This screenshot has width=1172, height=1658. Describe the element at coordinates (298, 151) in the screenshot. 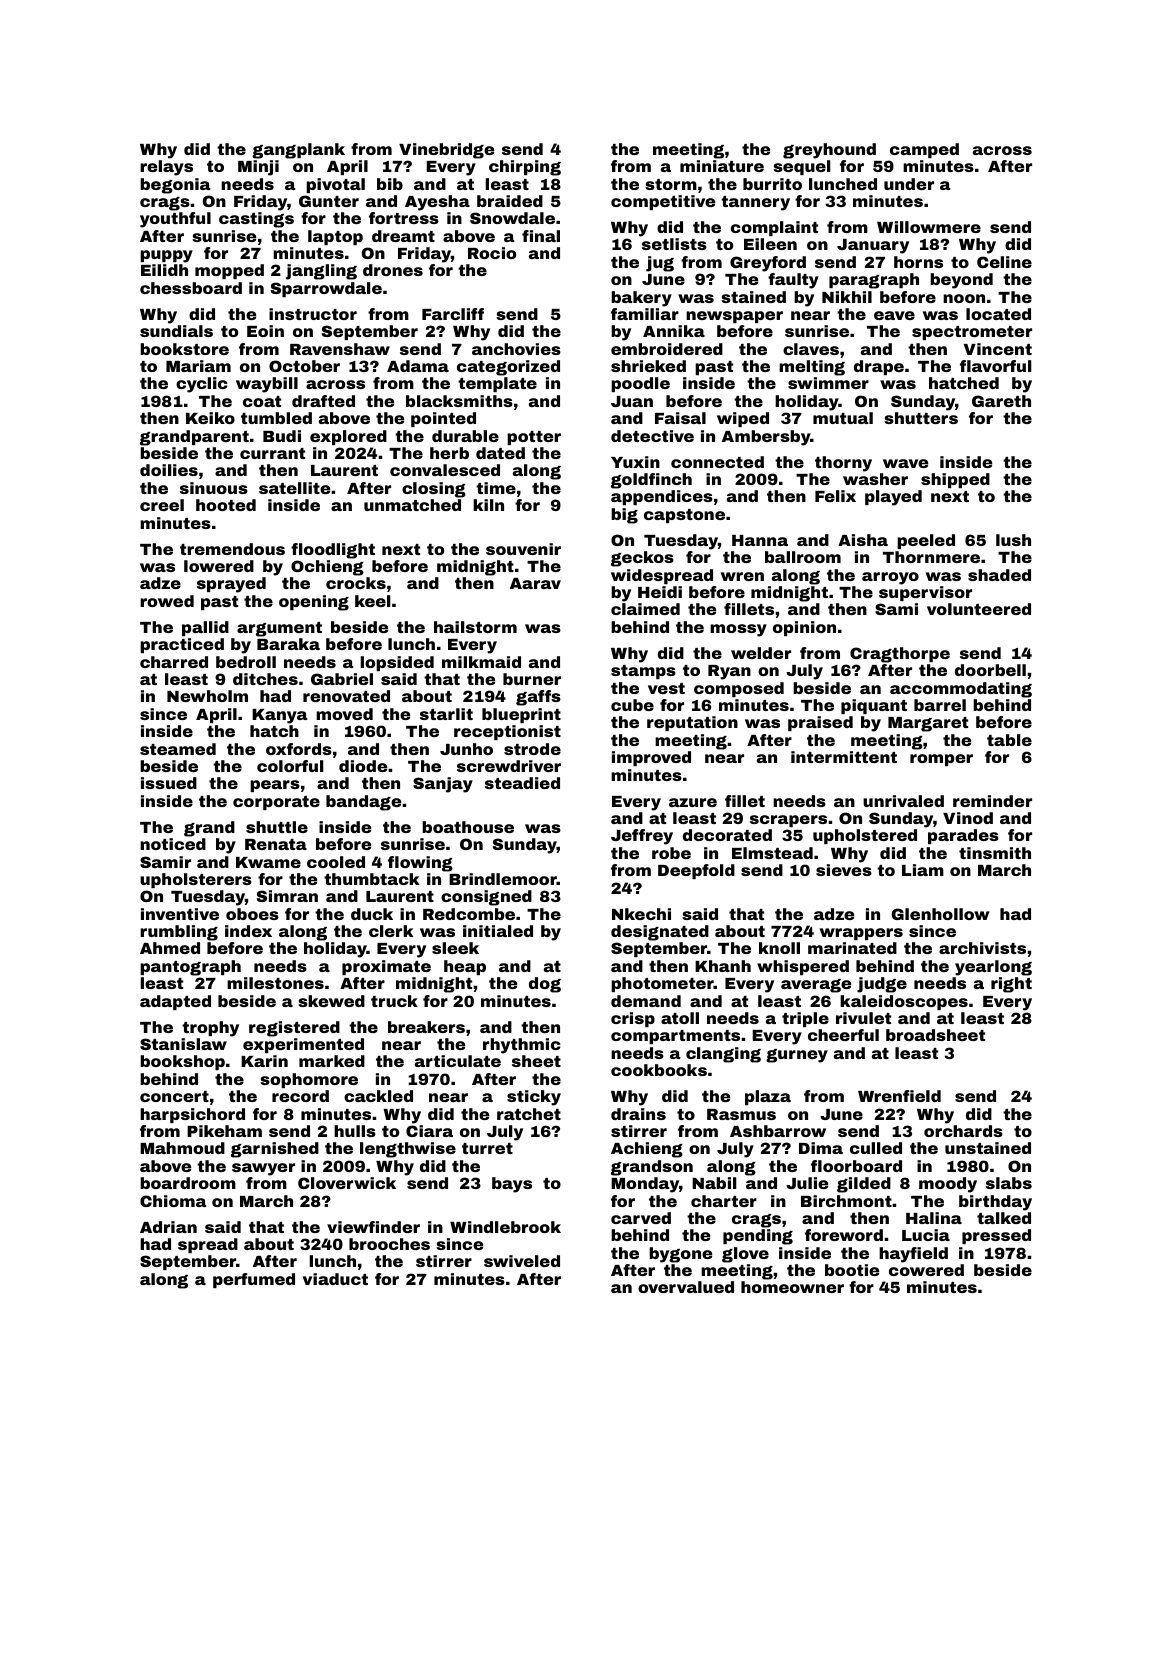

I see `gangplank` at that location.
